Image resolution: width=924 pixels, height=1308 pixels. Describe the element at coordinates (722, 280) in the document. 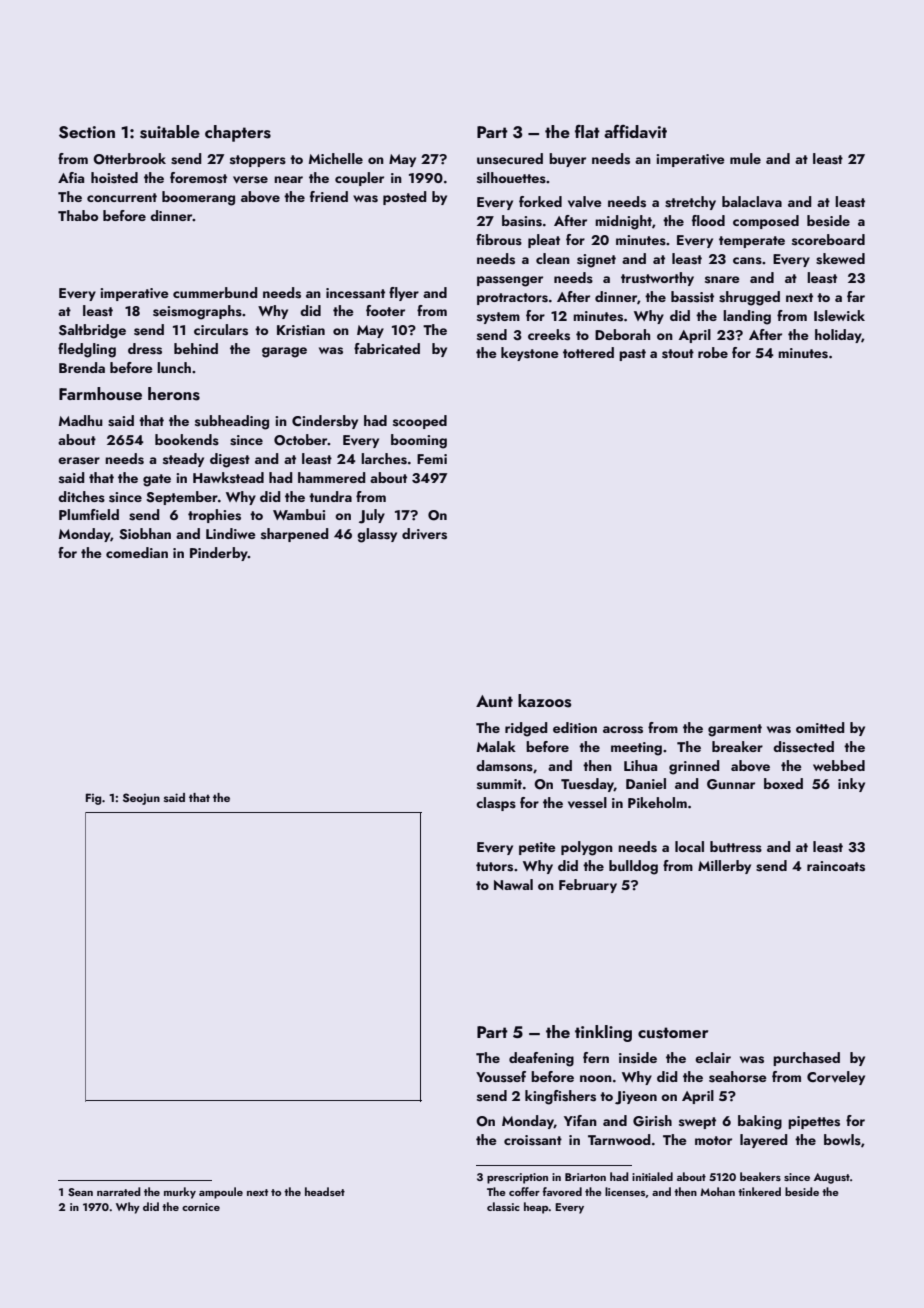

I see `snare` at that location.
